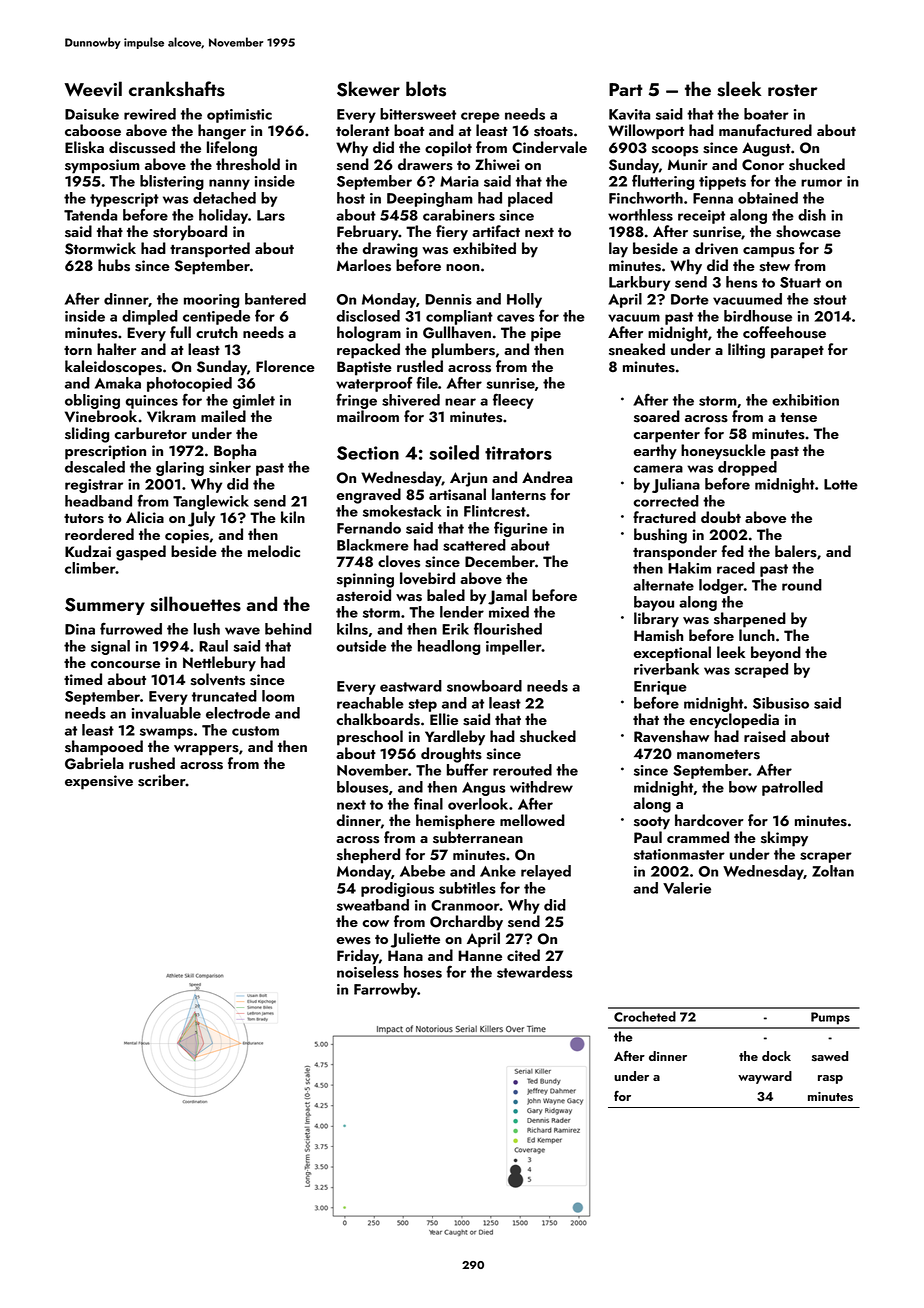 Image resolution: width=924 pixels, height=1308 pixels. I want to click on optimistic, so click(239, 116).
